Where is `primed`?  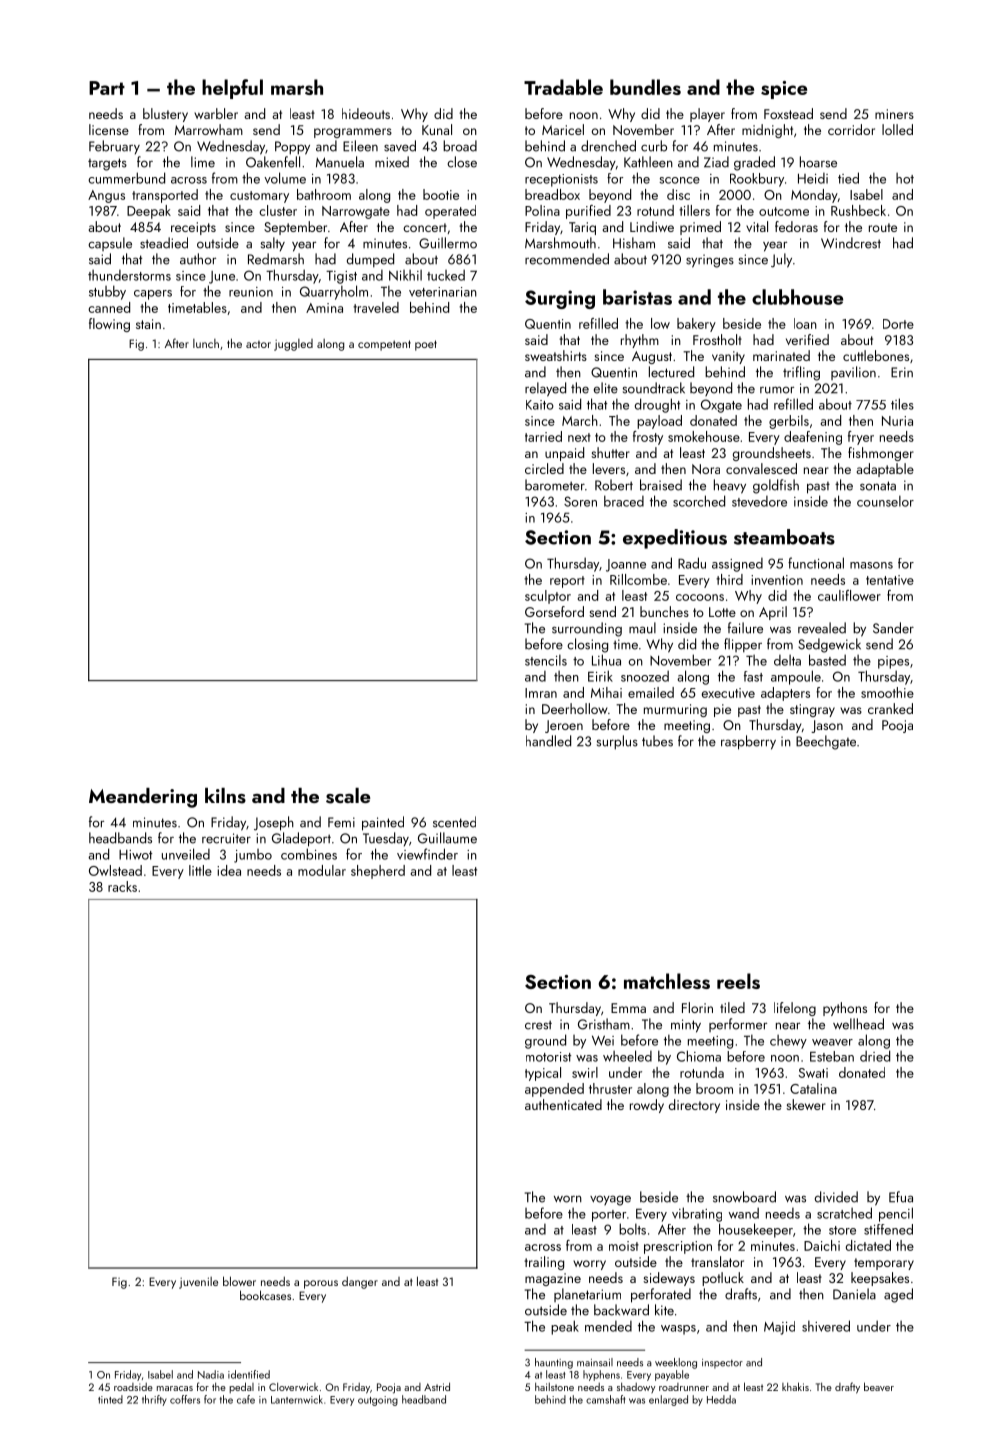 primed is located at coordinates (700, 228).
